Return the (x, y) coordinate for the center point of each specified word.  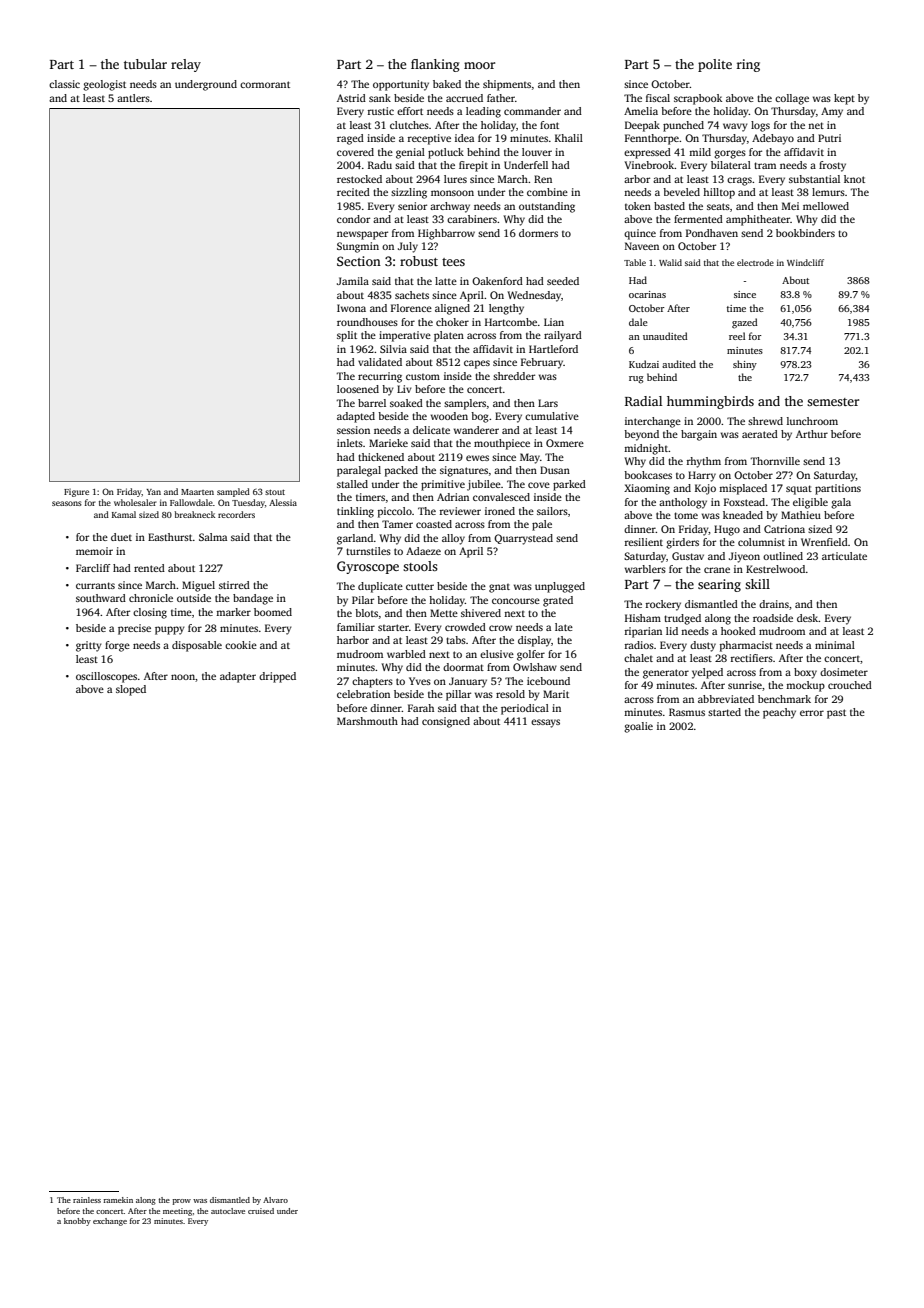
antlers (133, 98)
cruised (261, 1211)
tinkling (355, 512)
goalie (638, 727)
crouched (850, 685)
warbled (406, 654)
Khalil (569, 138)
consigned (446, 722)
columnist (761, 542)
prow (181, 1202)
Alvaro (275, 1200)
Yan (153, 492)
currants (95, 585)
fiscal (658, 98)
